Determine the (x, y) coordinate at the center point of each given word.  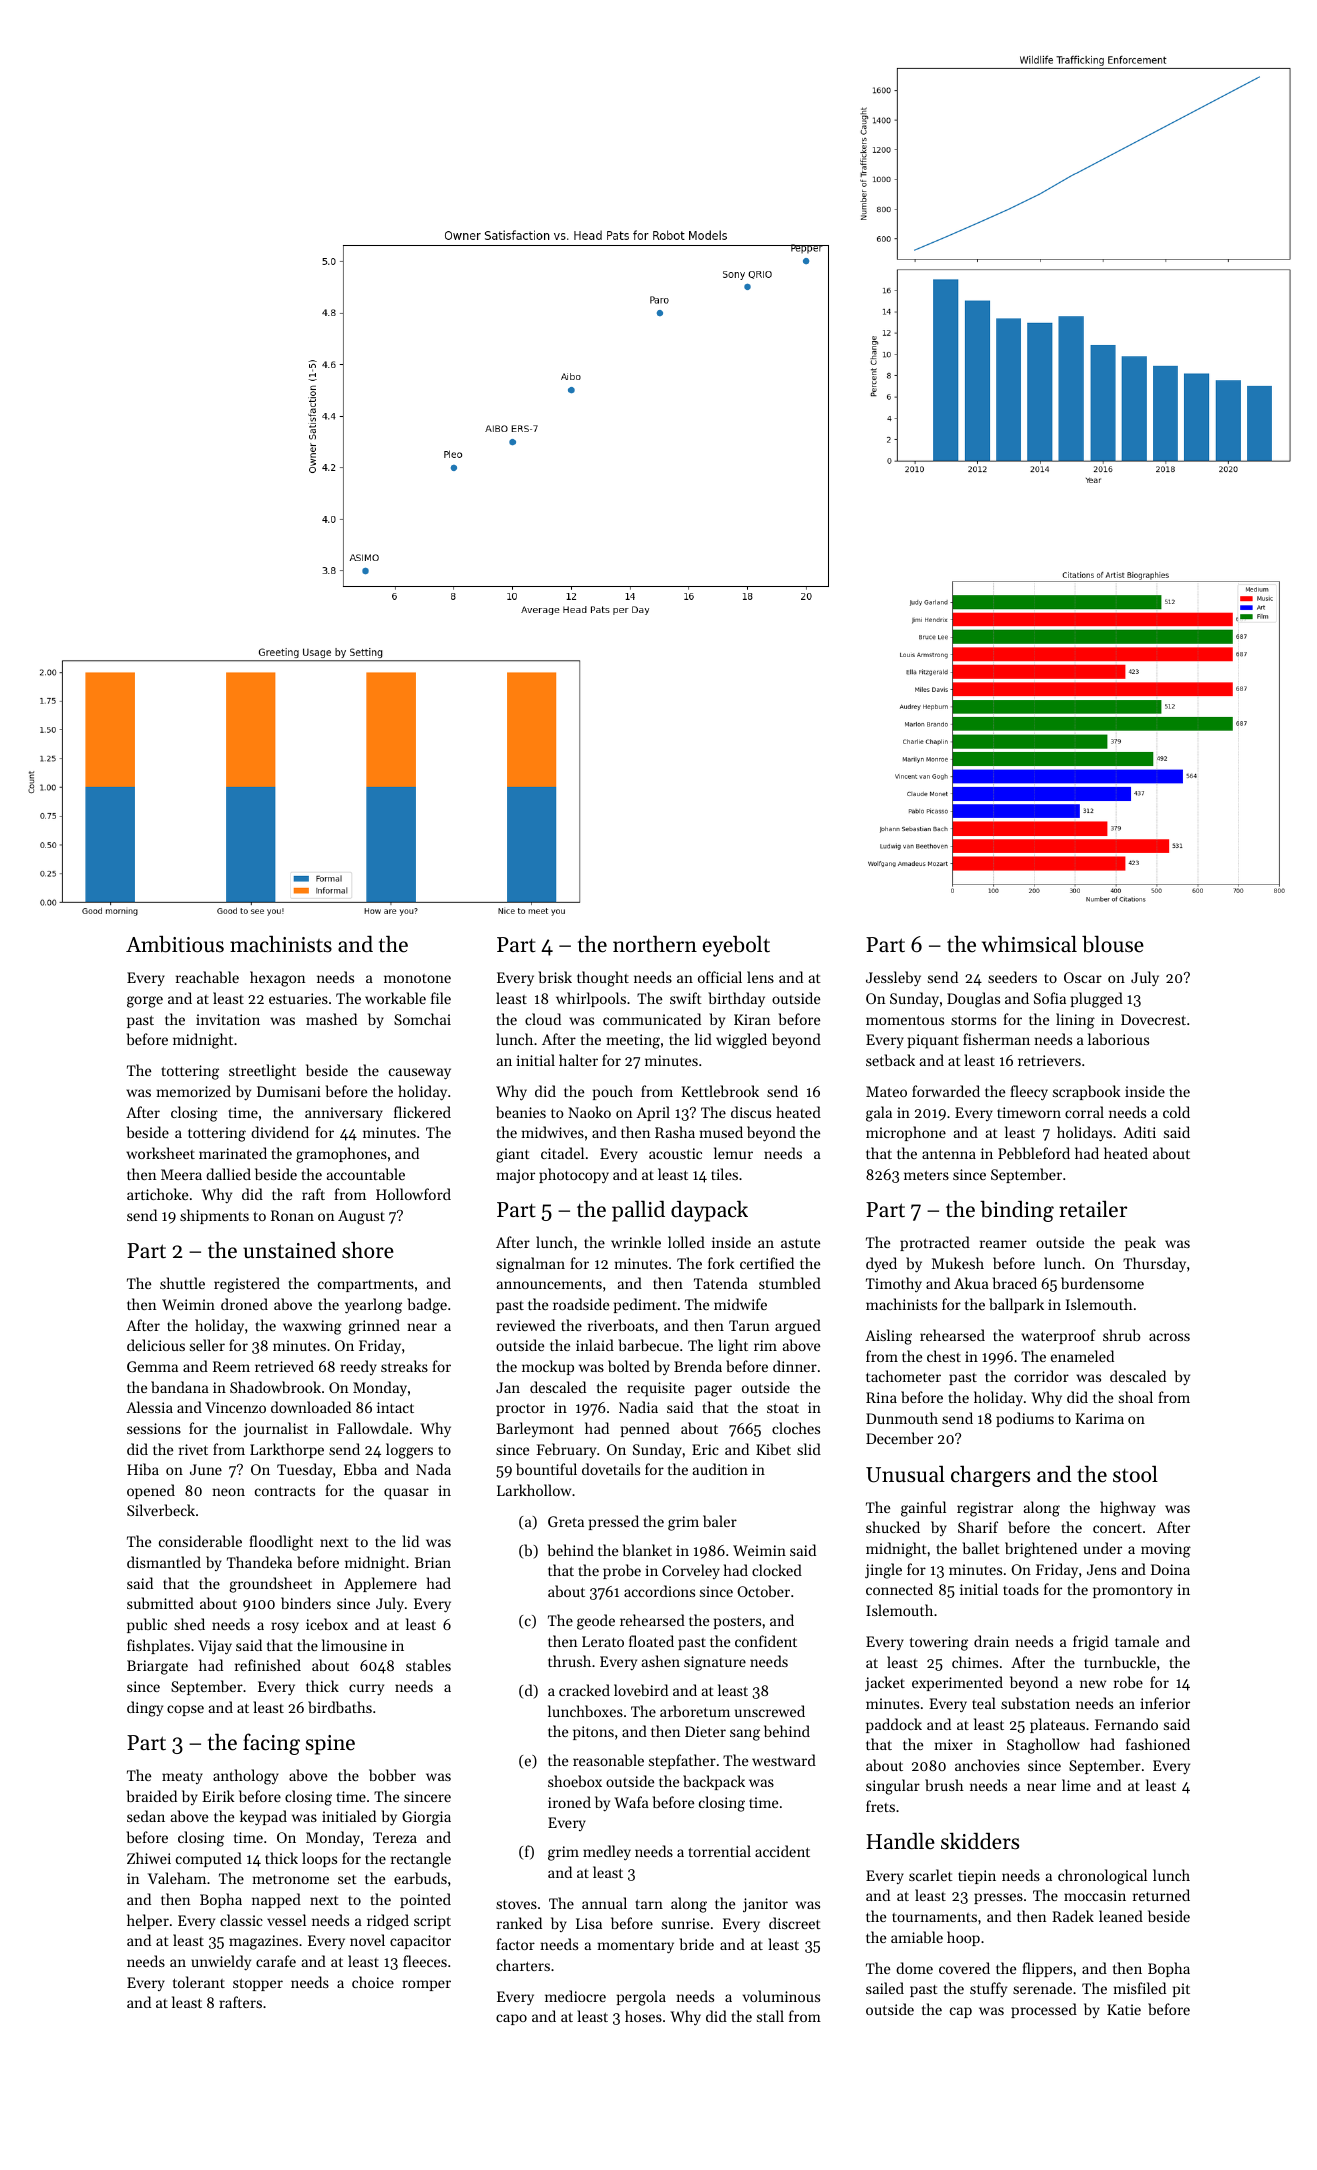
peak (1140, 1243)
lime (1076, 1785)
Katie (1124, 2009)
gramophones (341, 1155)
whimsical (1029, 944)
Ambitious (175, 944)
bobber (392, 1775)
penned (645, 1429)
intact (395, 1407)
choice (373, 1982)
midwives (553, 1132)
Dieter (705, 1731)
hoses (643, 2016)
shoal (1136, 1397)
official (720, 977)
